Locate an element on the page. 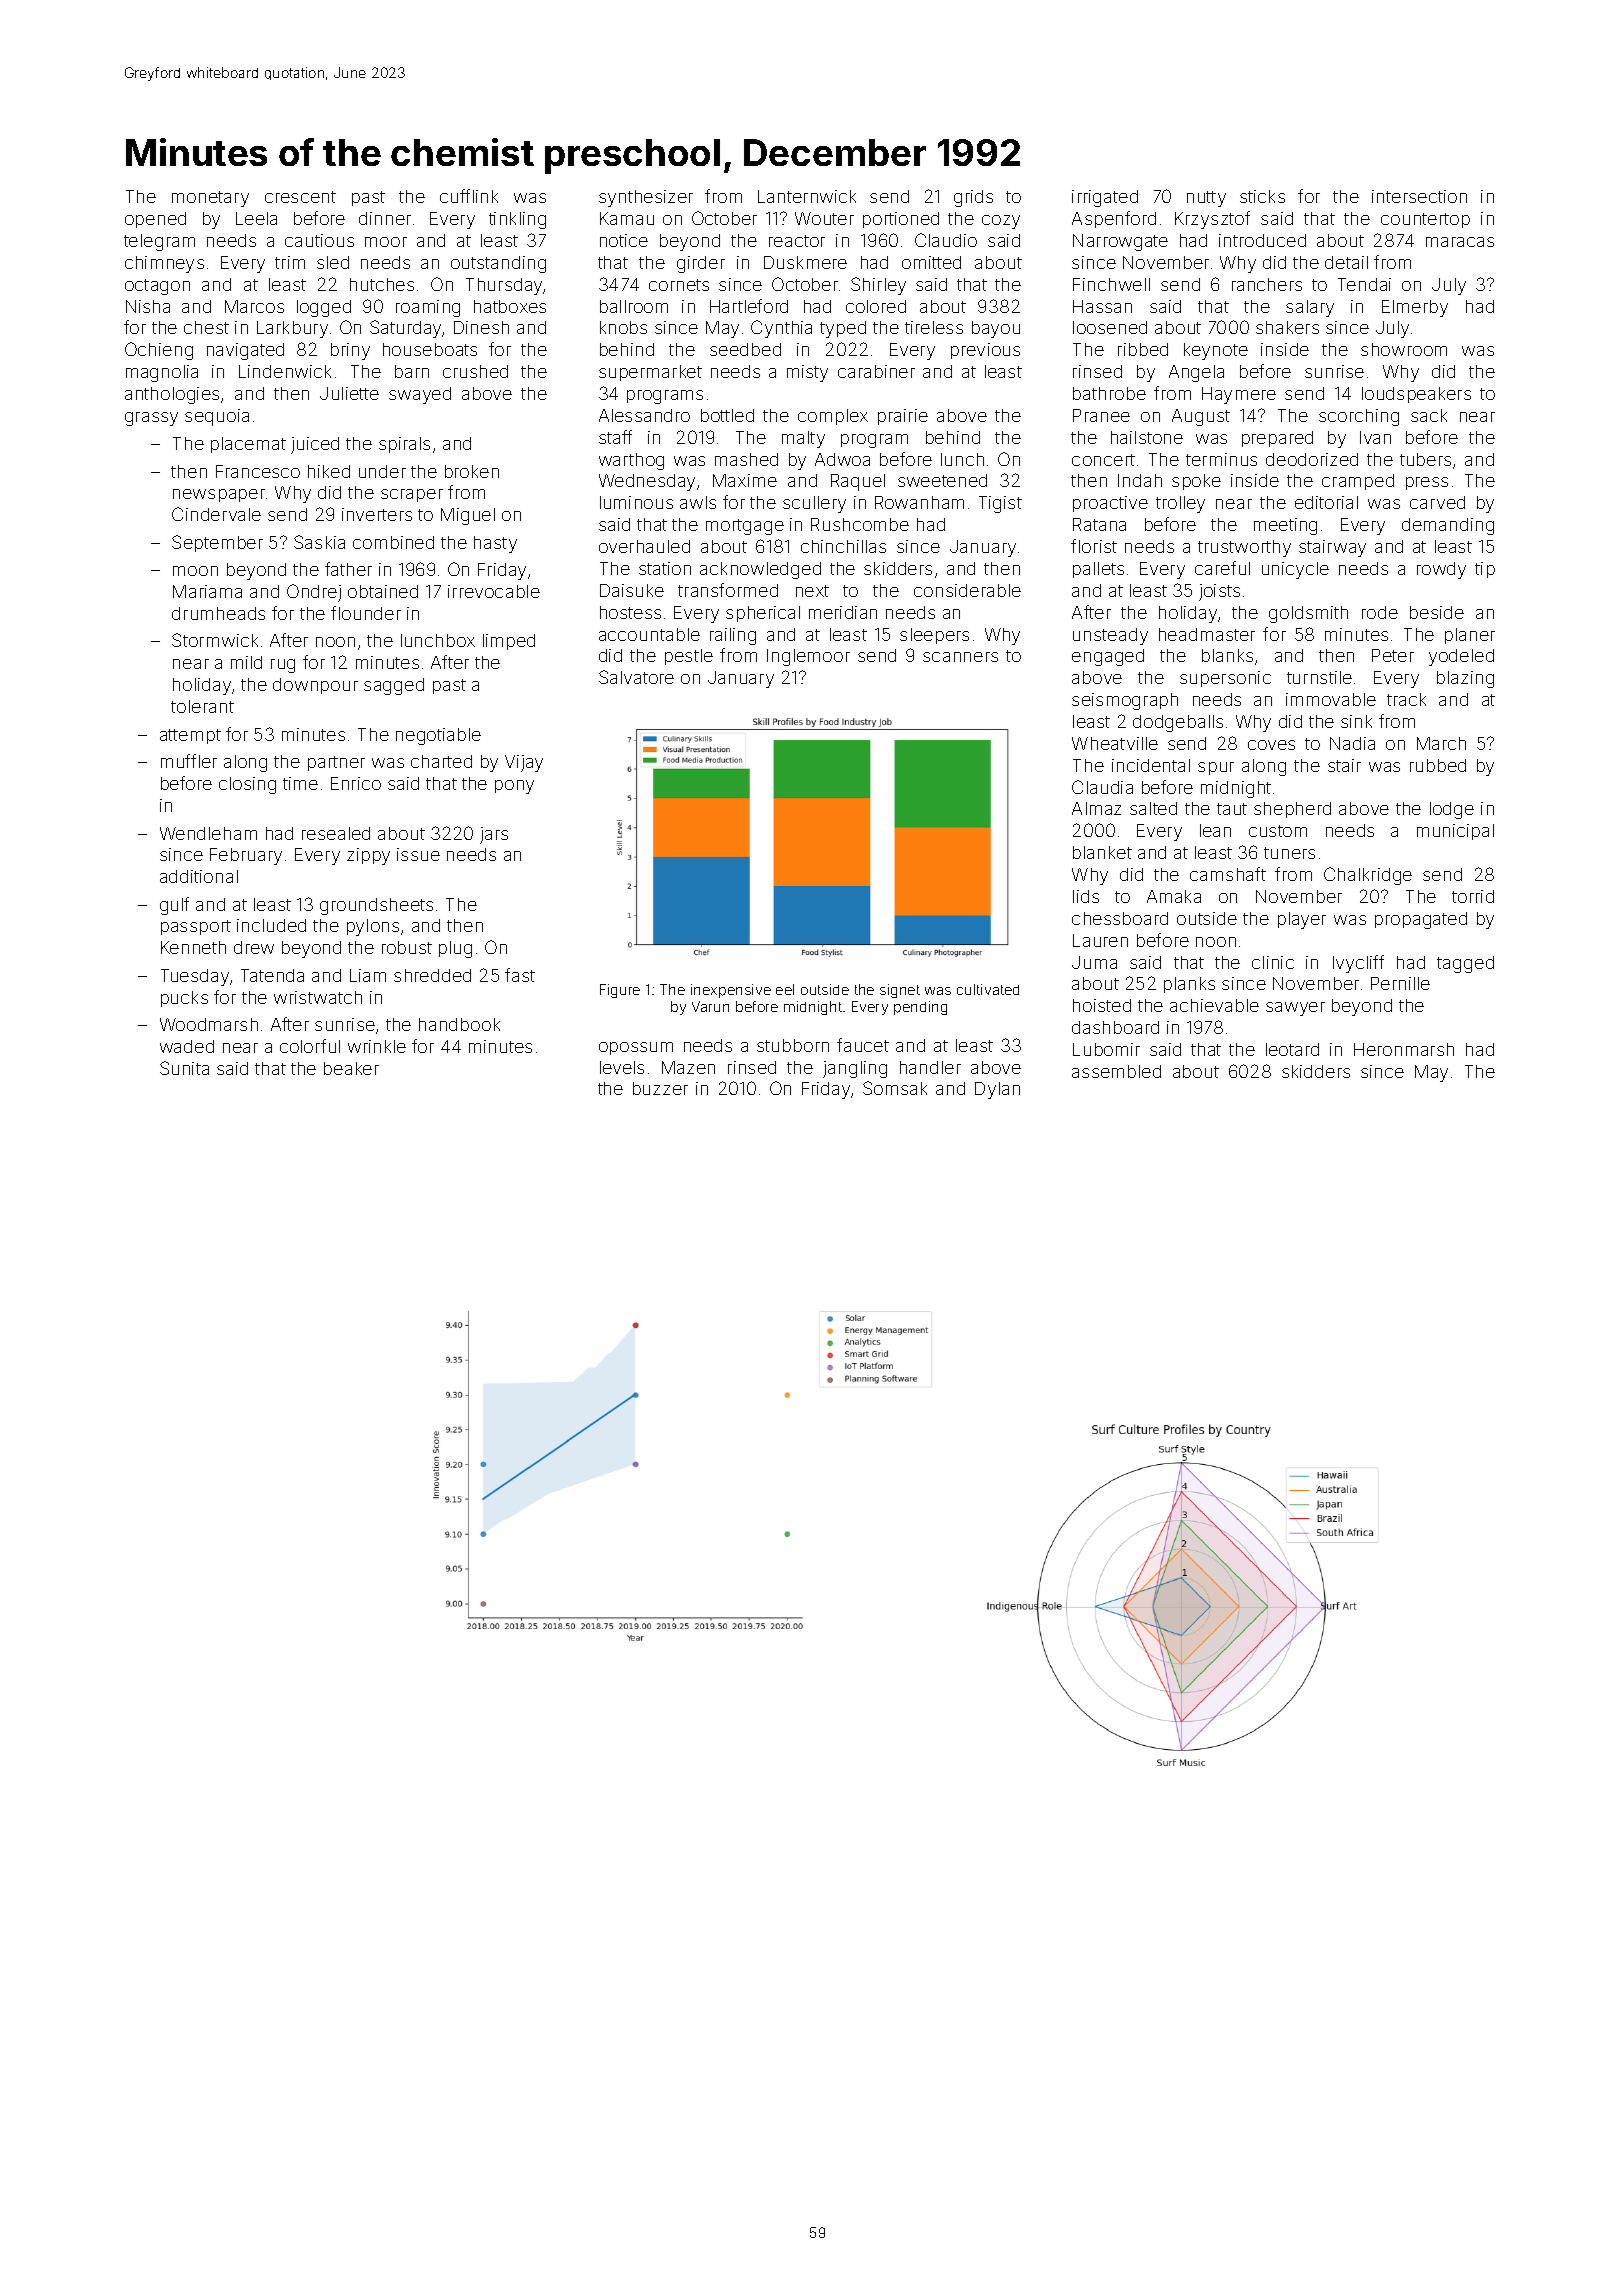 This document has height=2292, width=1620. irrevocable is located at coordinates (494, 591).
